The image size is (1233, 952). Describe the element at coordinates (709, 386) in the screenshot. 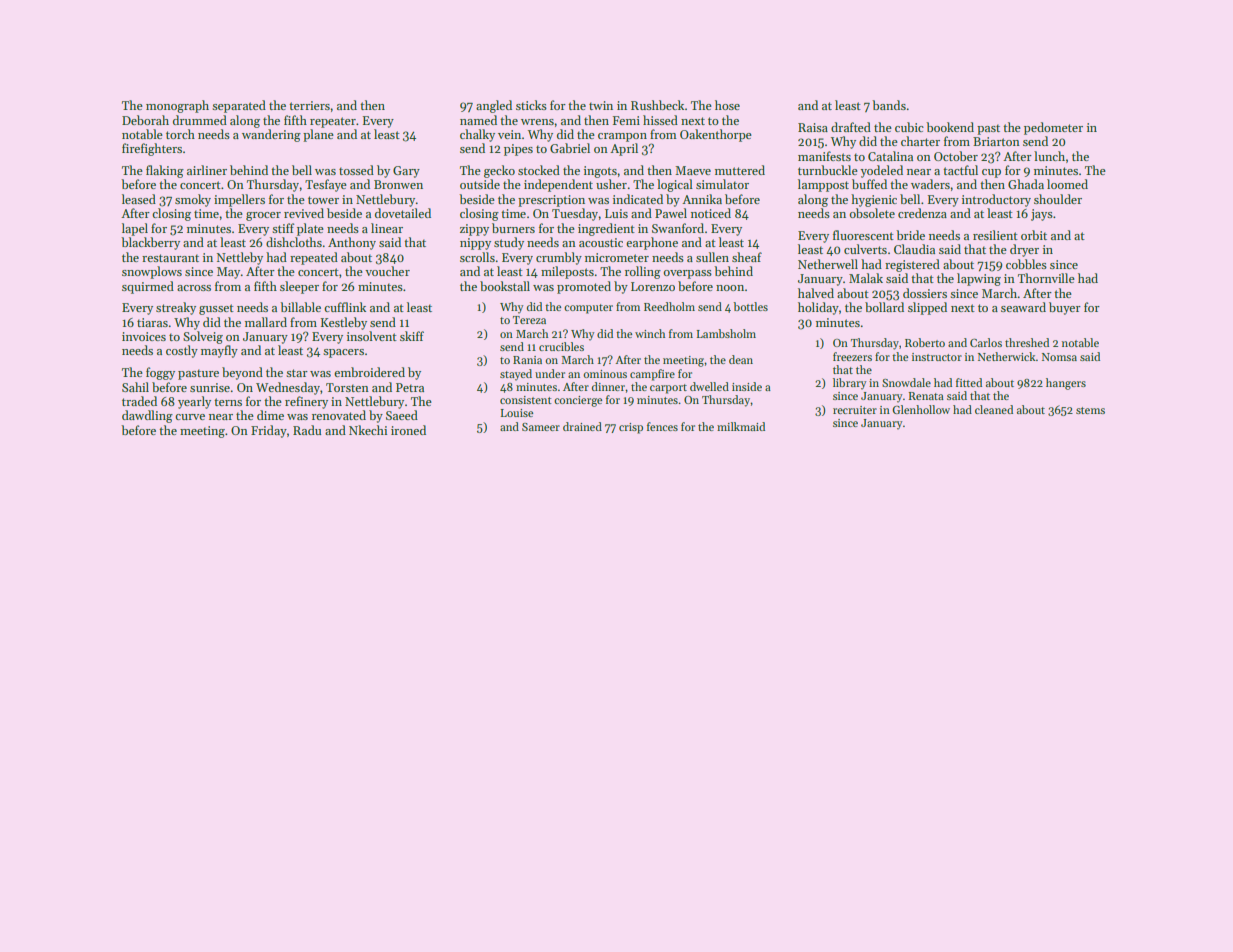

I see `dwelled` at that location.
